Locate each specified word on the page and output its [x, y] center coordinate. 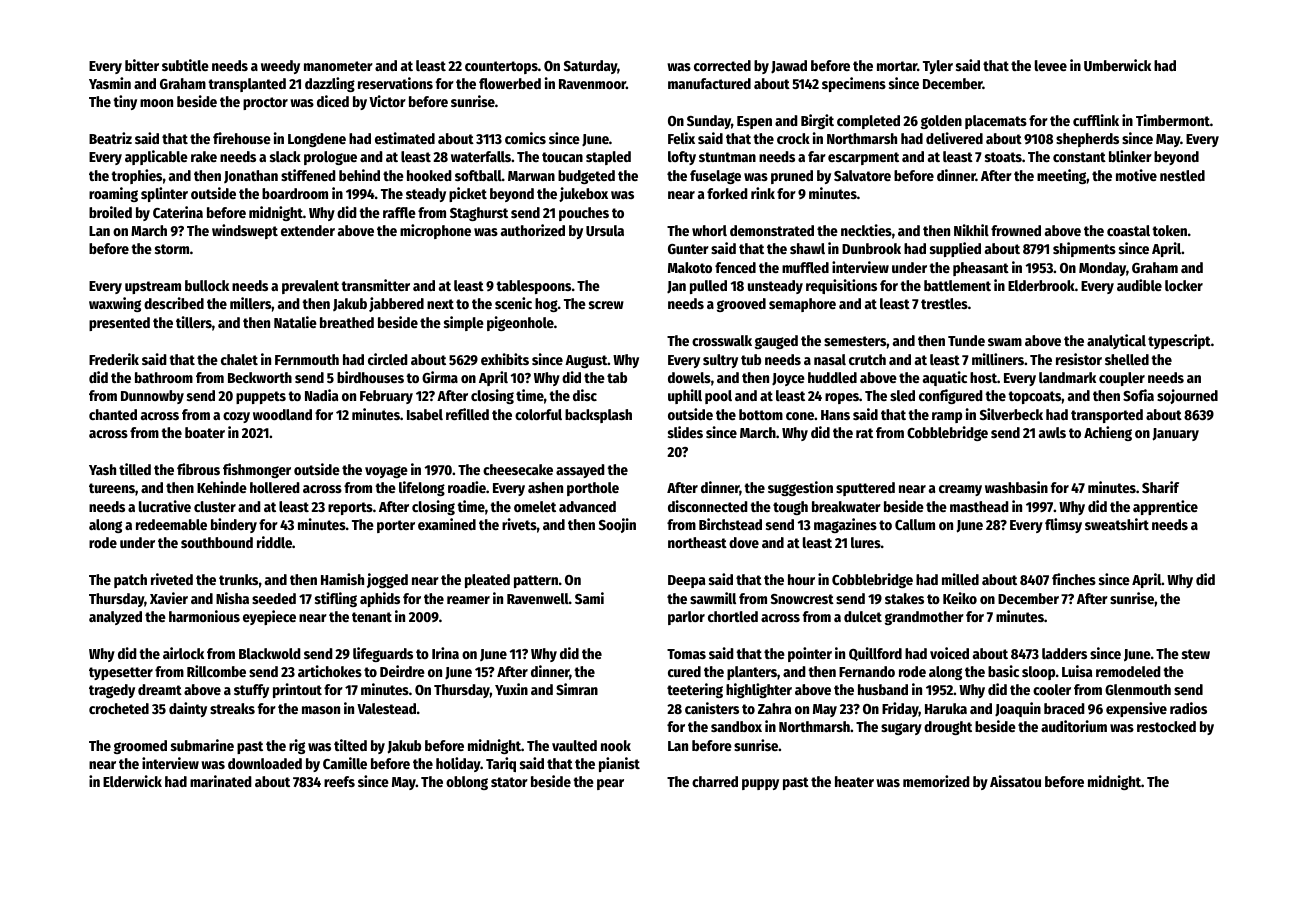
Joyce [788, 379]
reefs [339, 781]
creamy [960, 490]
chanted [113, 414]
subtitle [185, 65]
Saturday [590, 67]
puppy [760, 784]
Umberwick [1117, 65]
